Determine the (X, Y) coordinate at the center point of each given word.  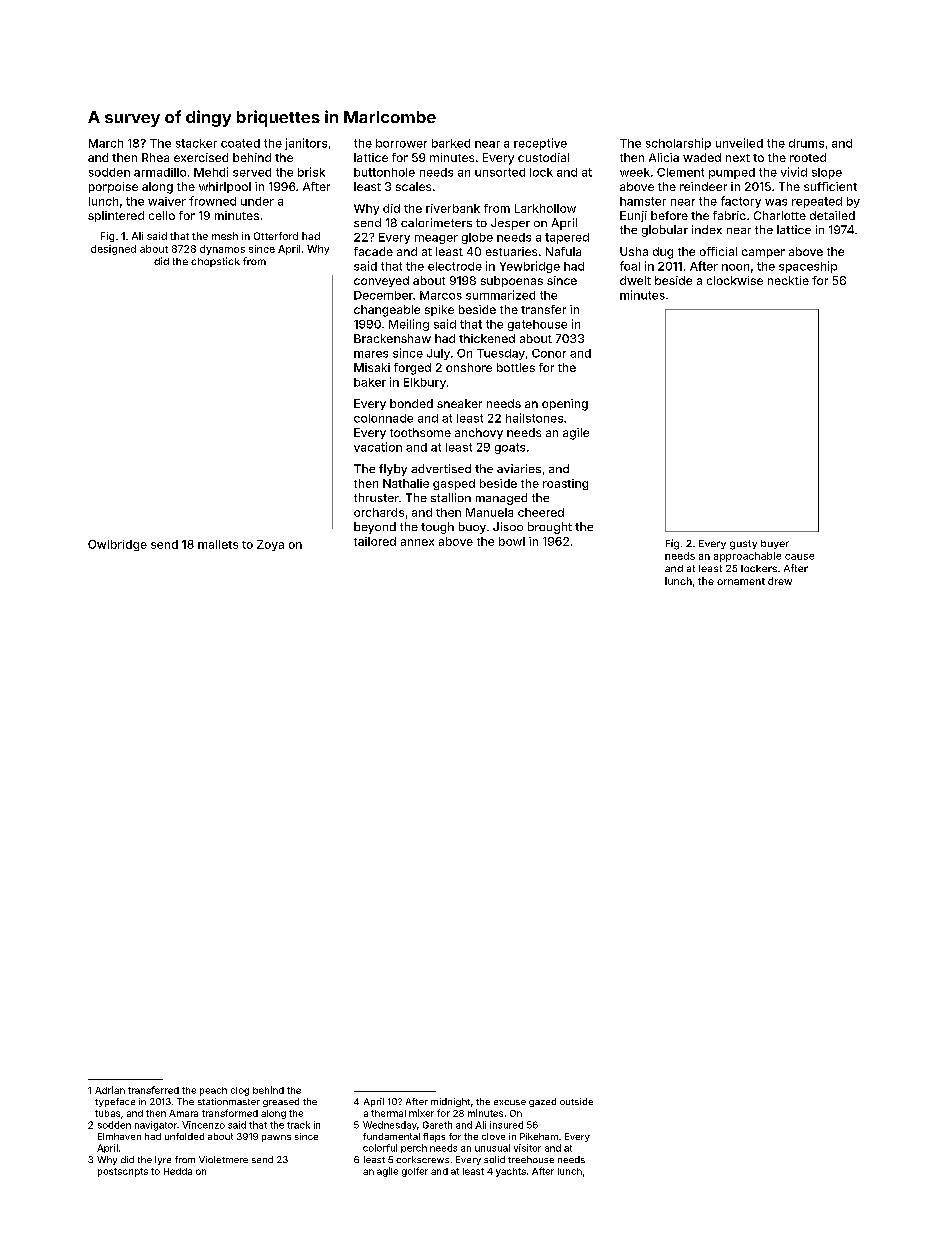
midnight (450, 1102)
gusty (743, 545)
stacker (196, 143)
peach (213, 1091)
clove (493, 1136)
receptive (540, 144)
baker (370, 382)
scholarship (678, 144)
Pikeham (539, 1136)
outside (576, 1101)
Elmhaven (119, 1136)
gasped (454, 484)
